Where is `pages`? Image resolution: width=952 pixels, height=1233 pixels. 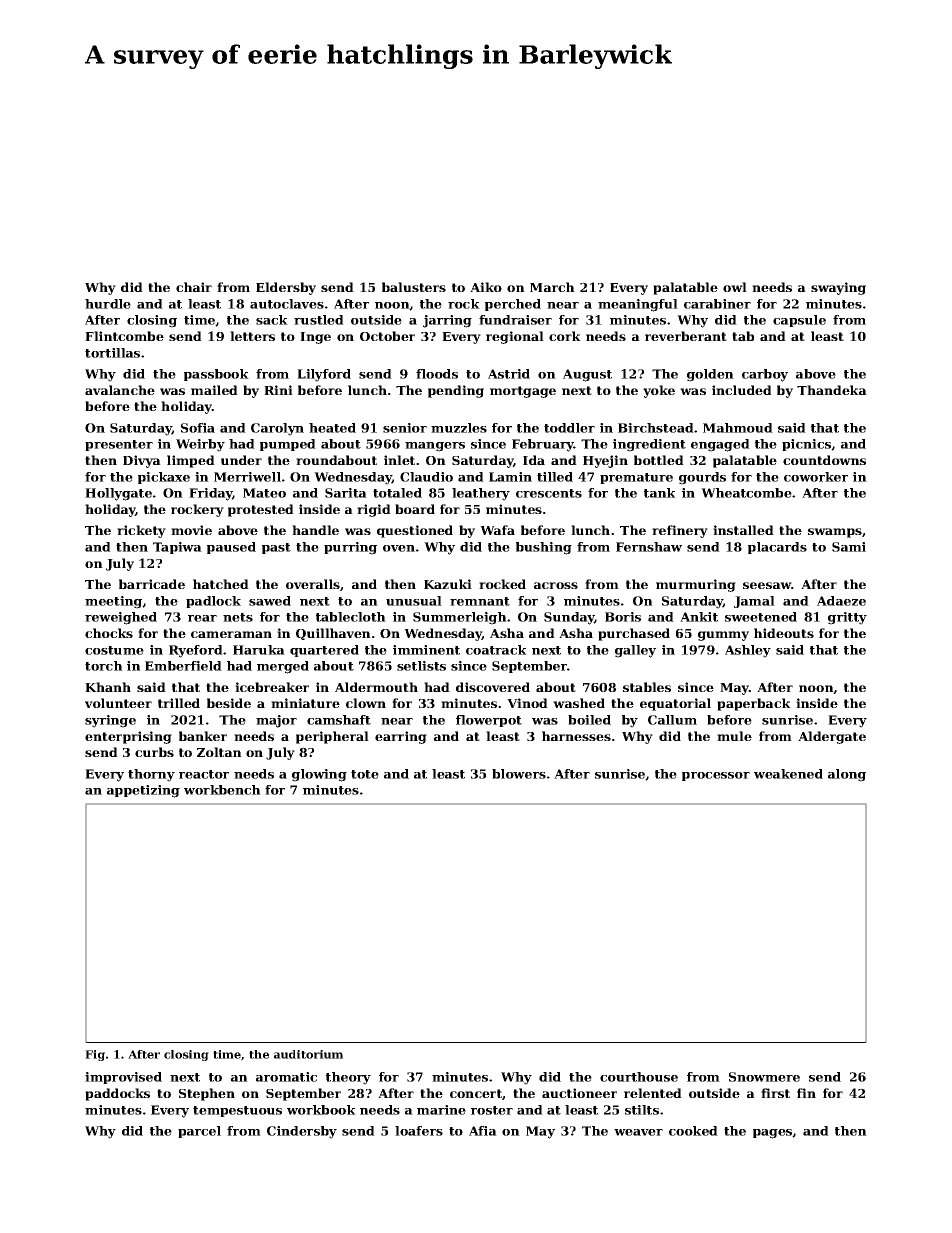 pages is located at coordinates (773, 1134).
